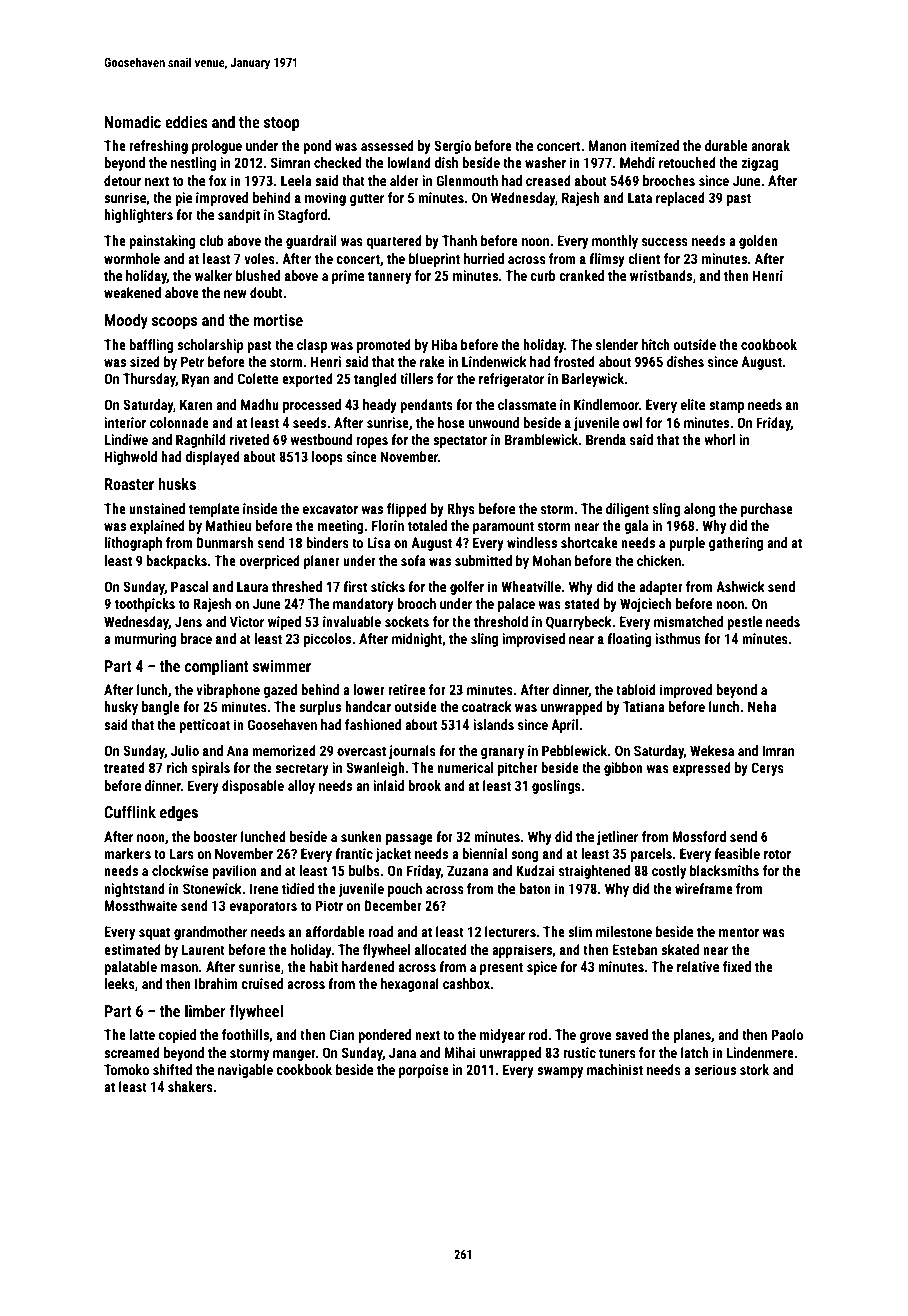 The height and width of the image is (1316, 908). Describe the element at coordinates (617, 838) in the image. I see `jetliner` at that location.
